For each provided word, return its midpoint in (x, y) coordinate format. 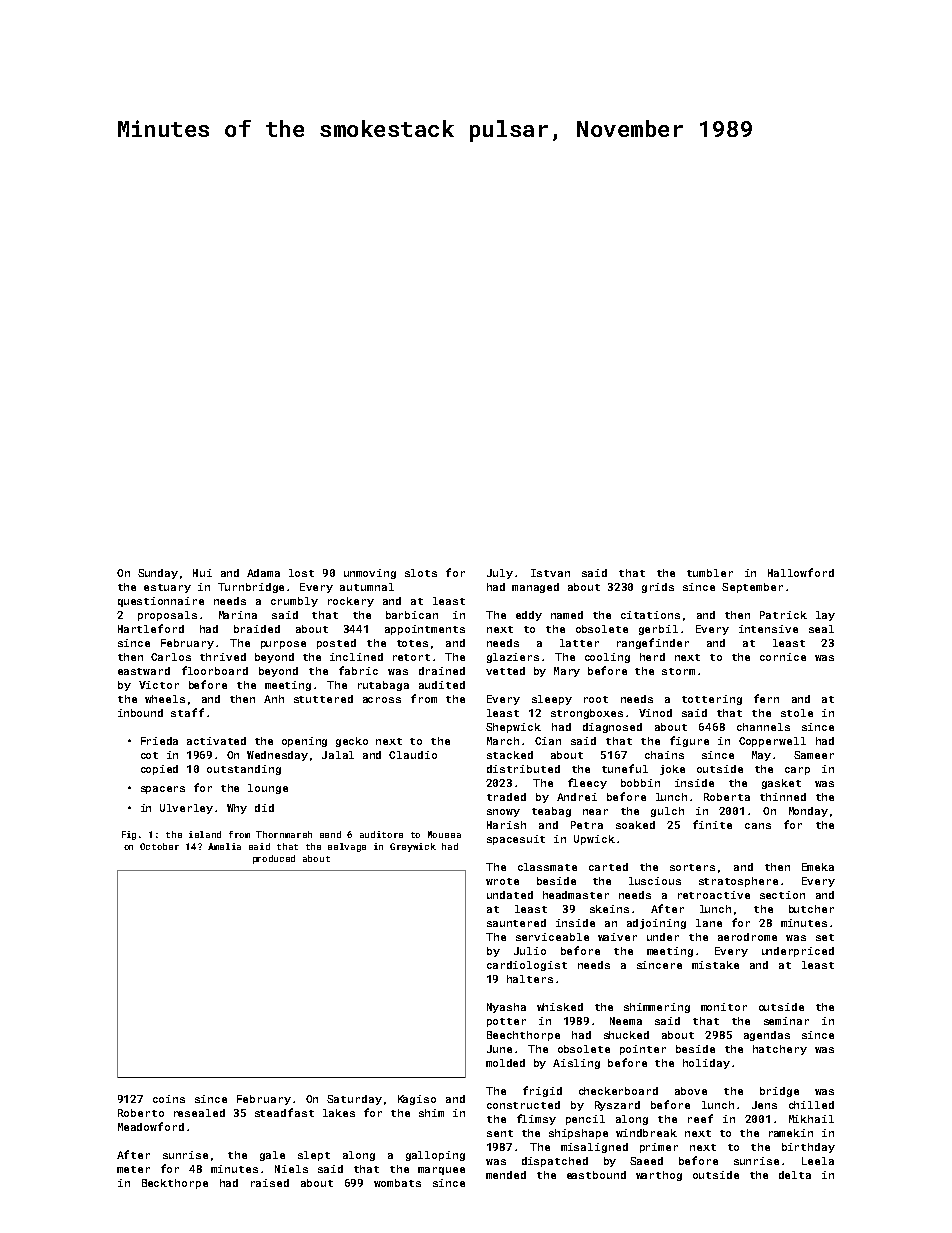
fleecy (587, 783)
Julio (530, 951)
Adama (263, 573)
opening (304, 742)
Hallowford (801, 572)
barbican (412, 615)
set (825, 937)
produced (274, 859)
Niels (291, 1169)
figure (689, 741)
